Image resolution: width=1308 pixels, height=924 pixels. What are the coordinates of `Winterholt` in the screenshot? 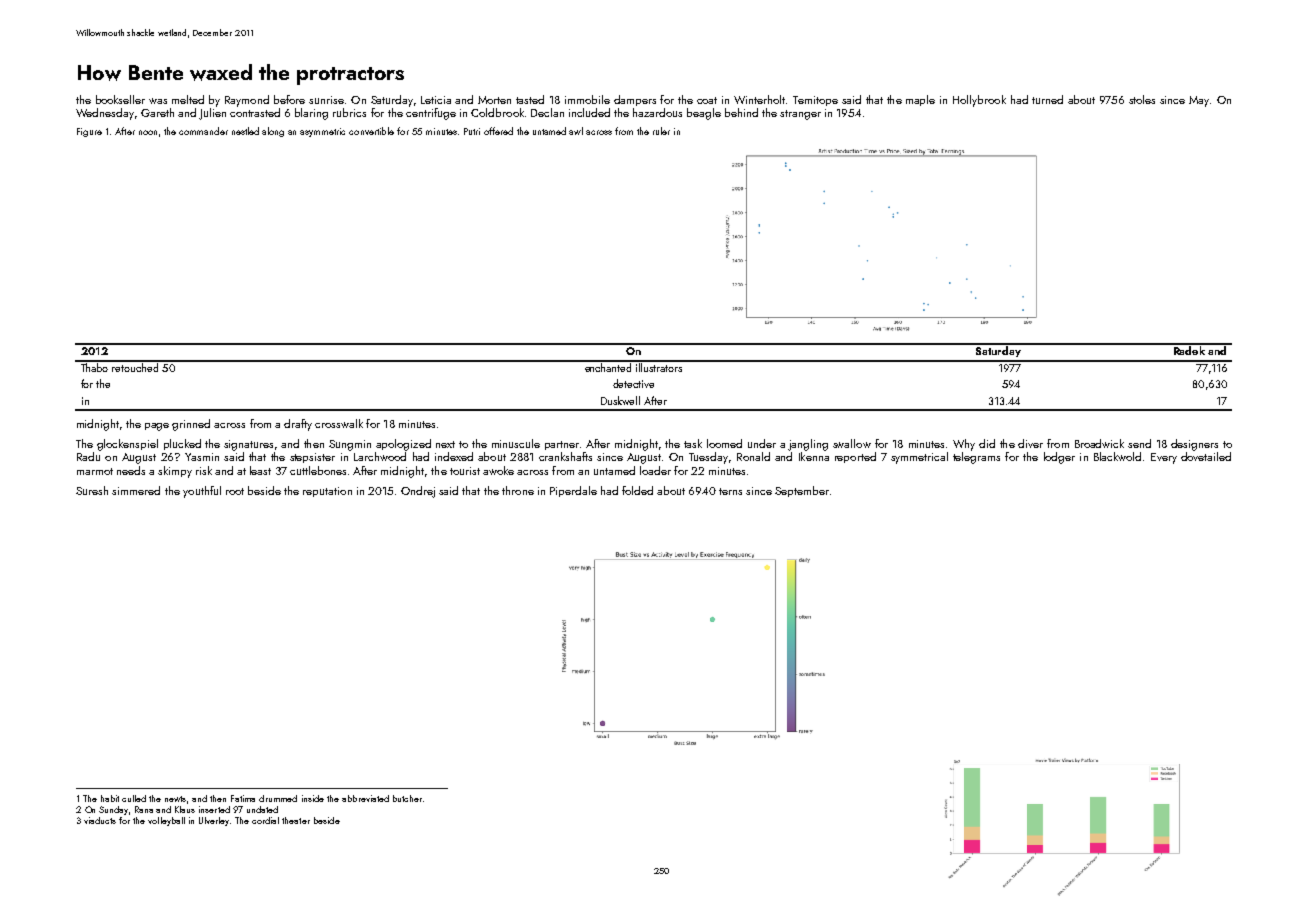 It's located at (759, 99).
